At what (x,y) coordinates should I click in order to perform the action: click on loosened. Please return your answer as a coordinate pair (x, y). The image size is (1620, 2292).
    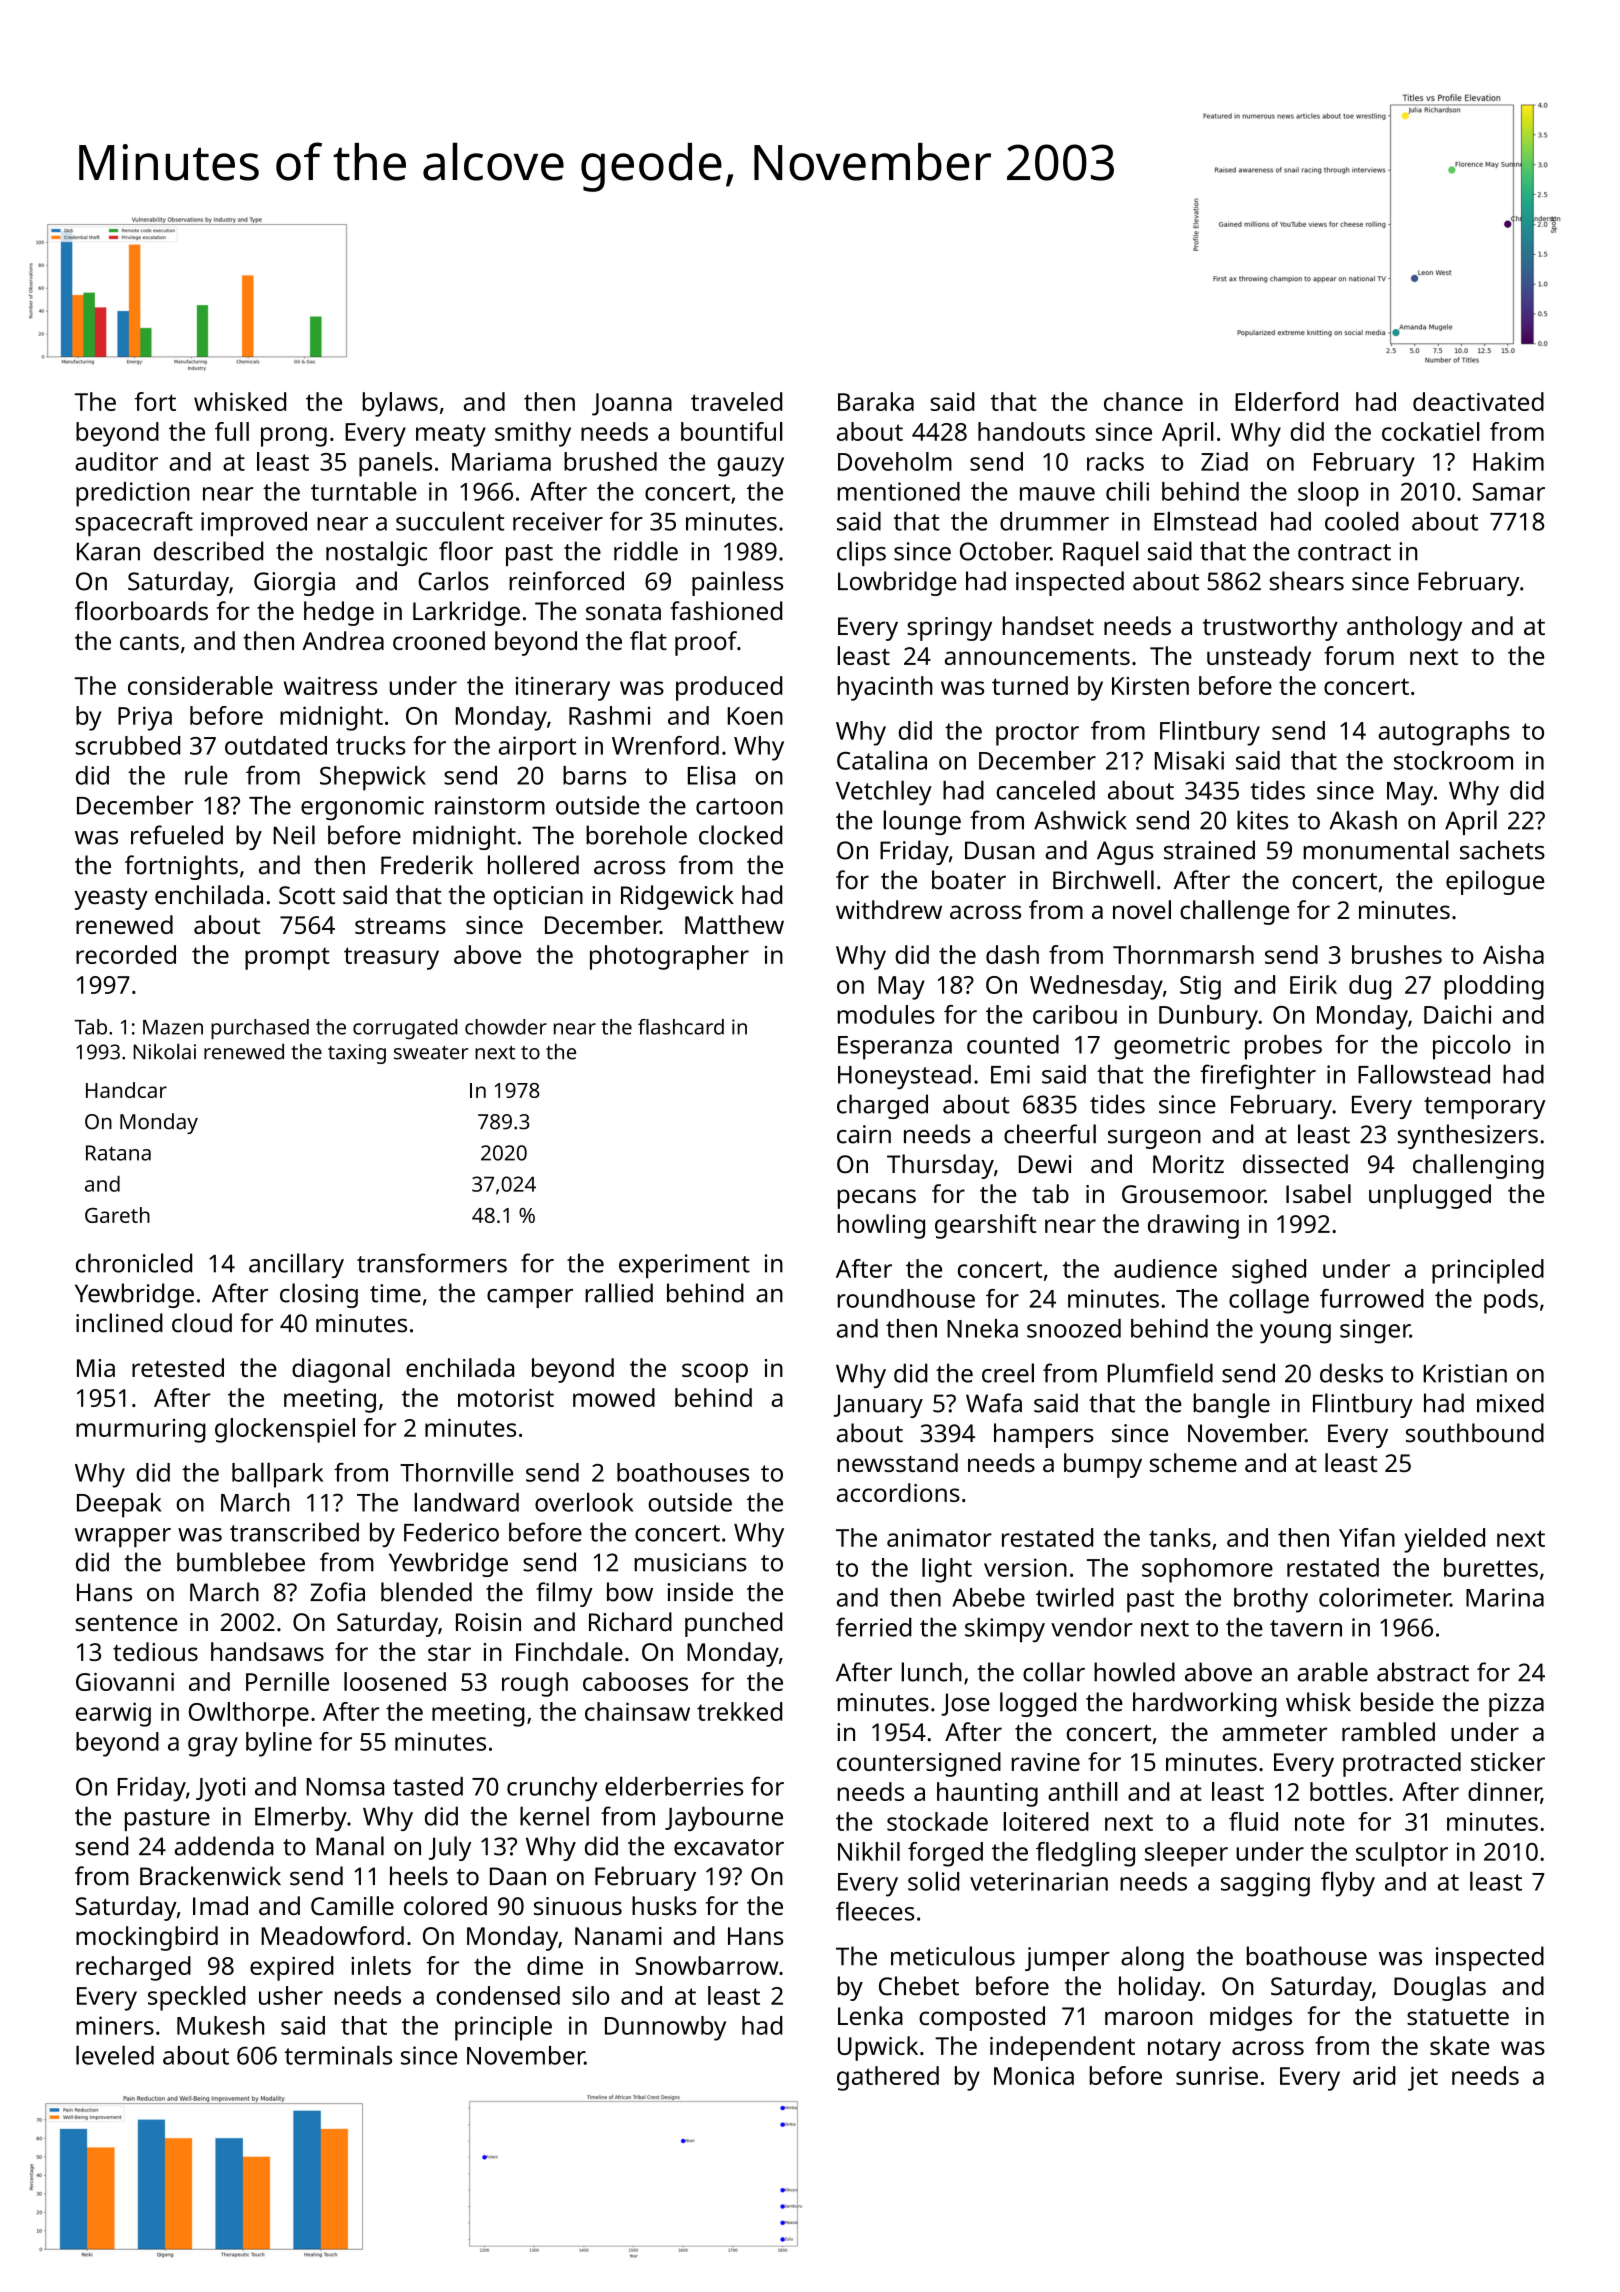
    Looking at the image, I should click on (395, 1681).
